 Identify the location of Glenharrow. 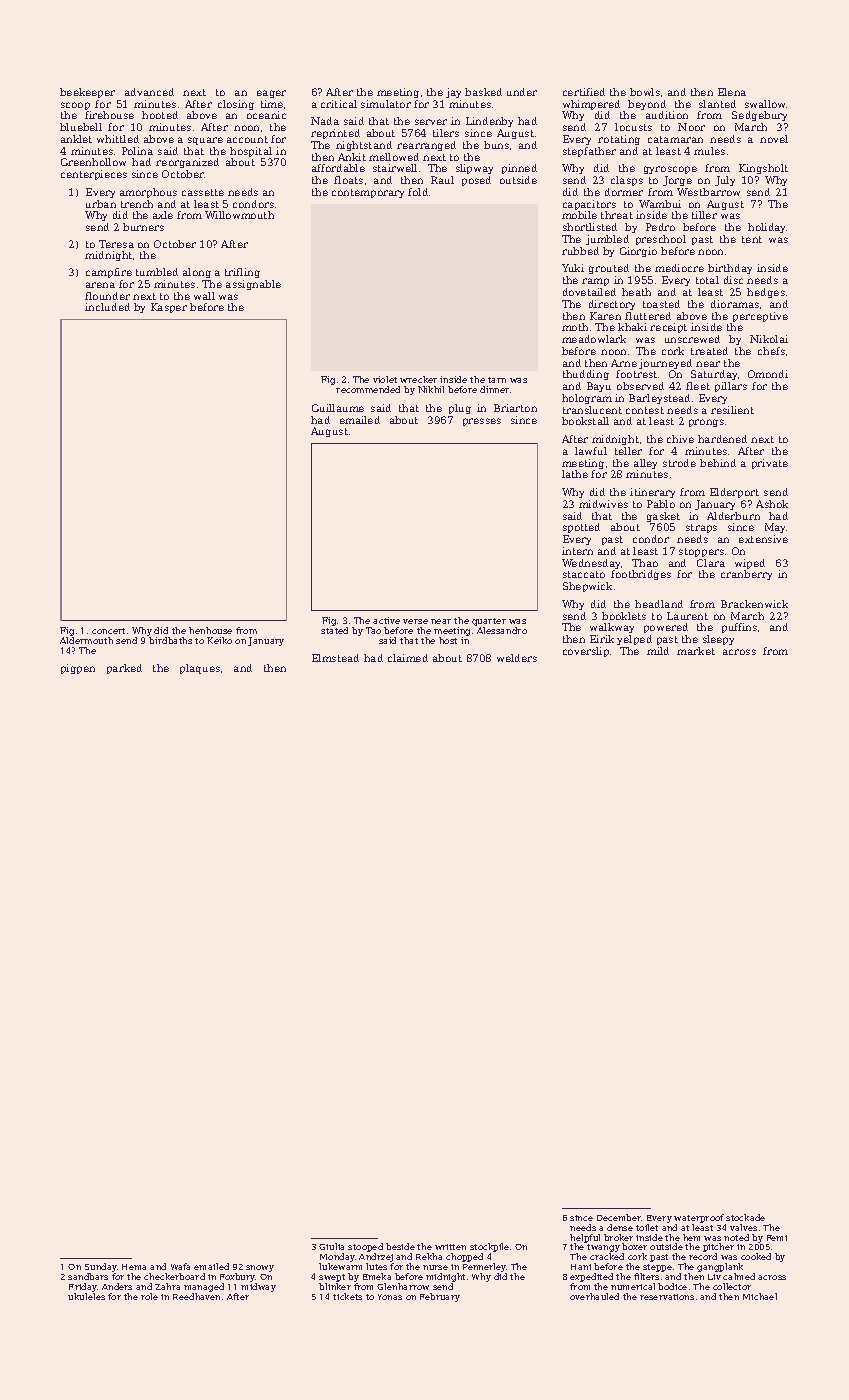
(403, 1286).
